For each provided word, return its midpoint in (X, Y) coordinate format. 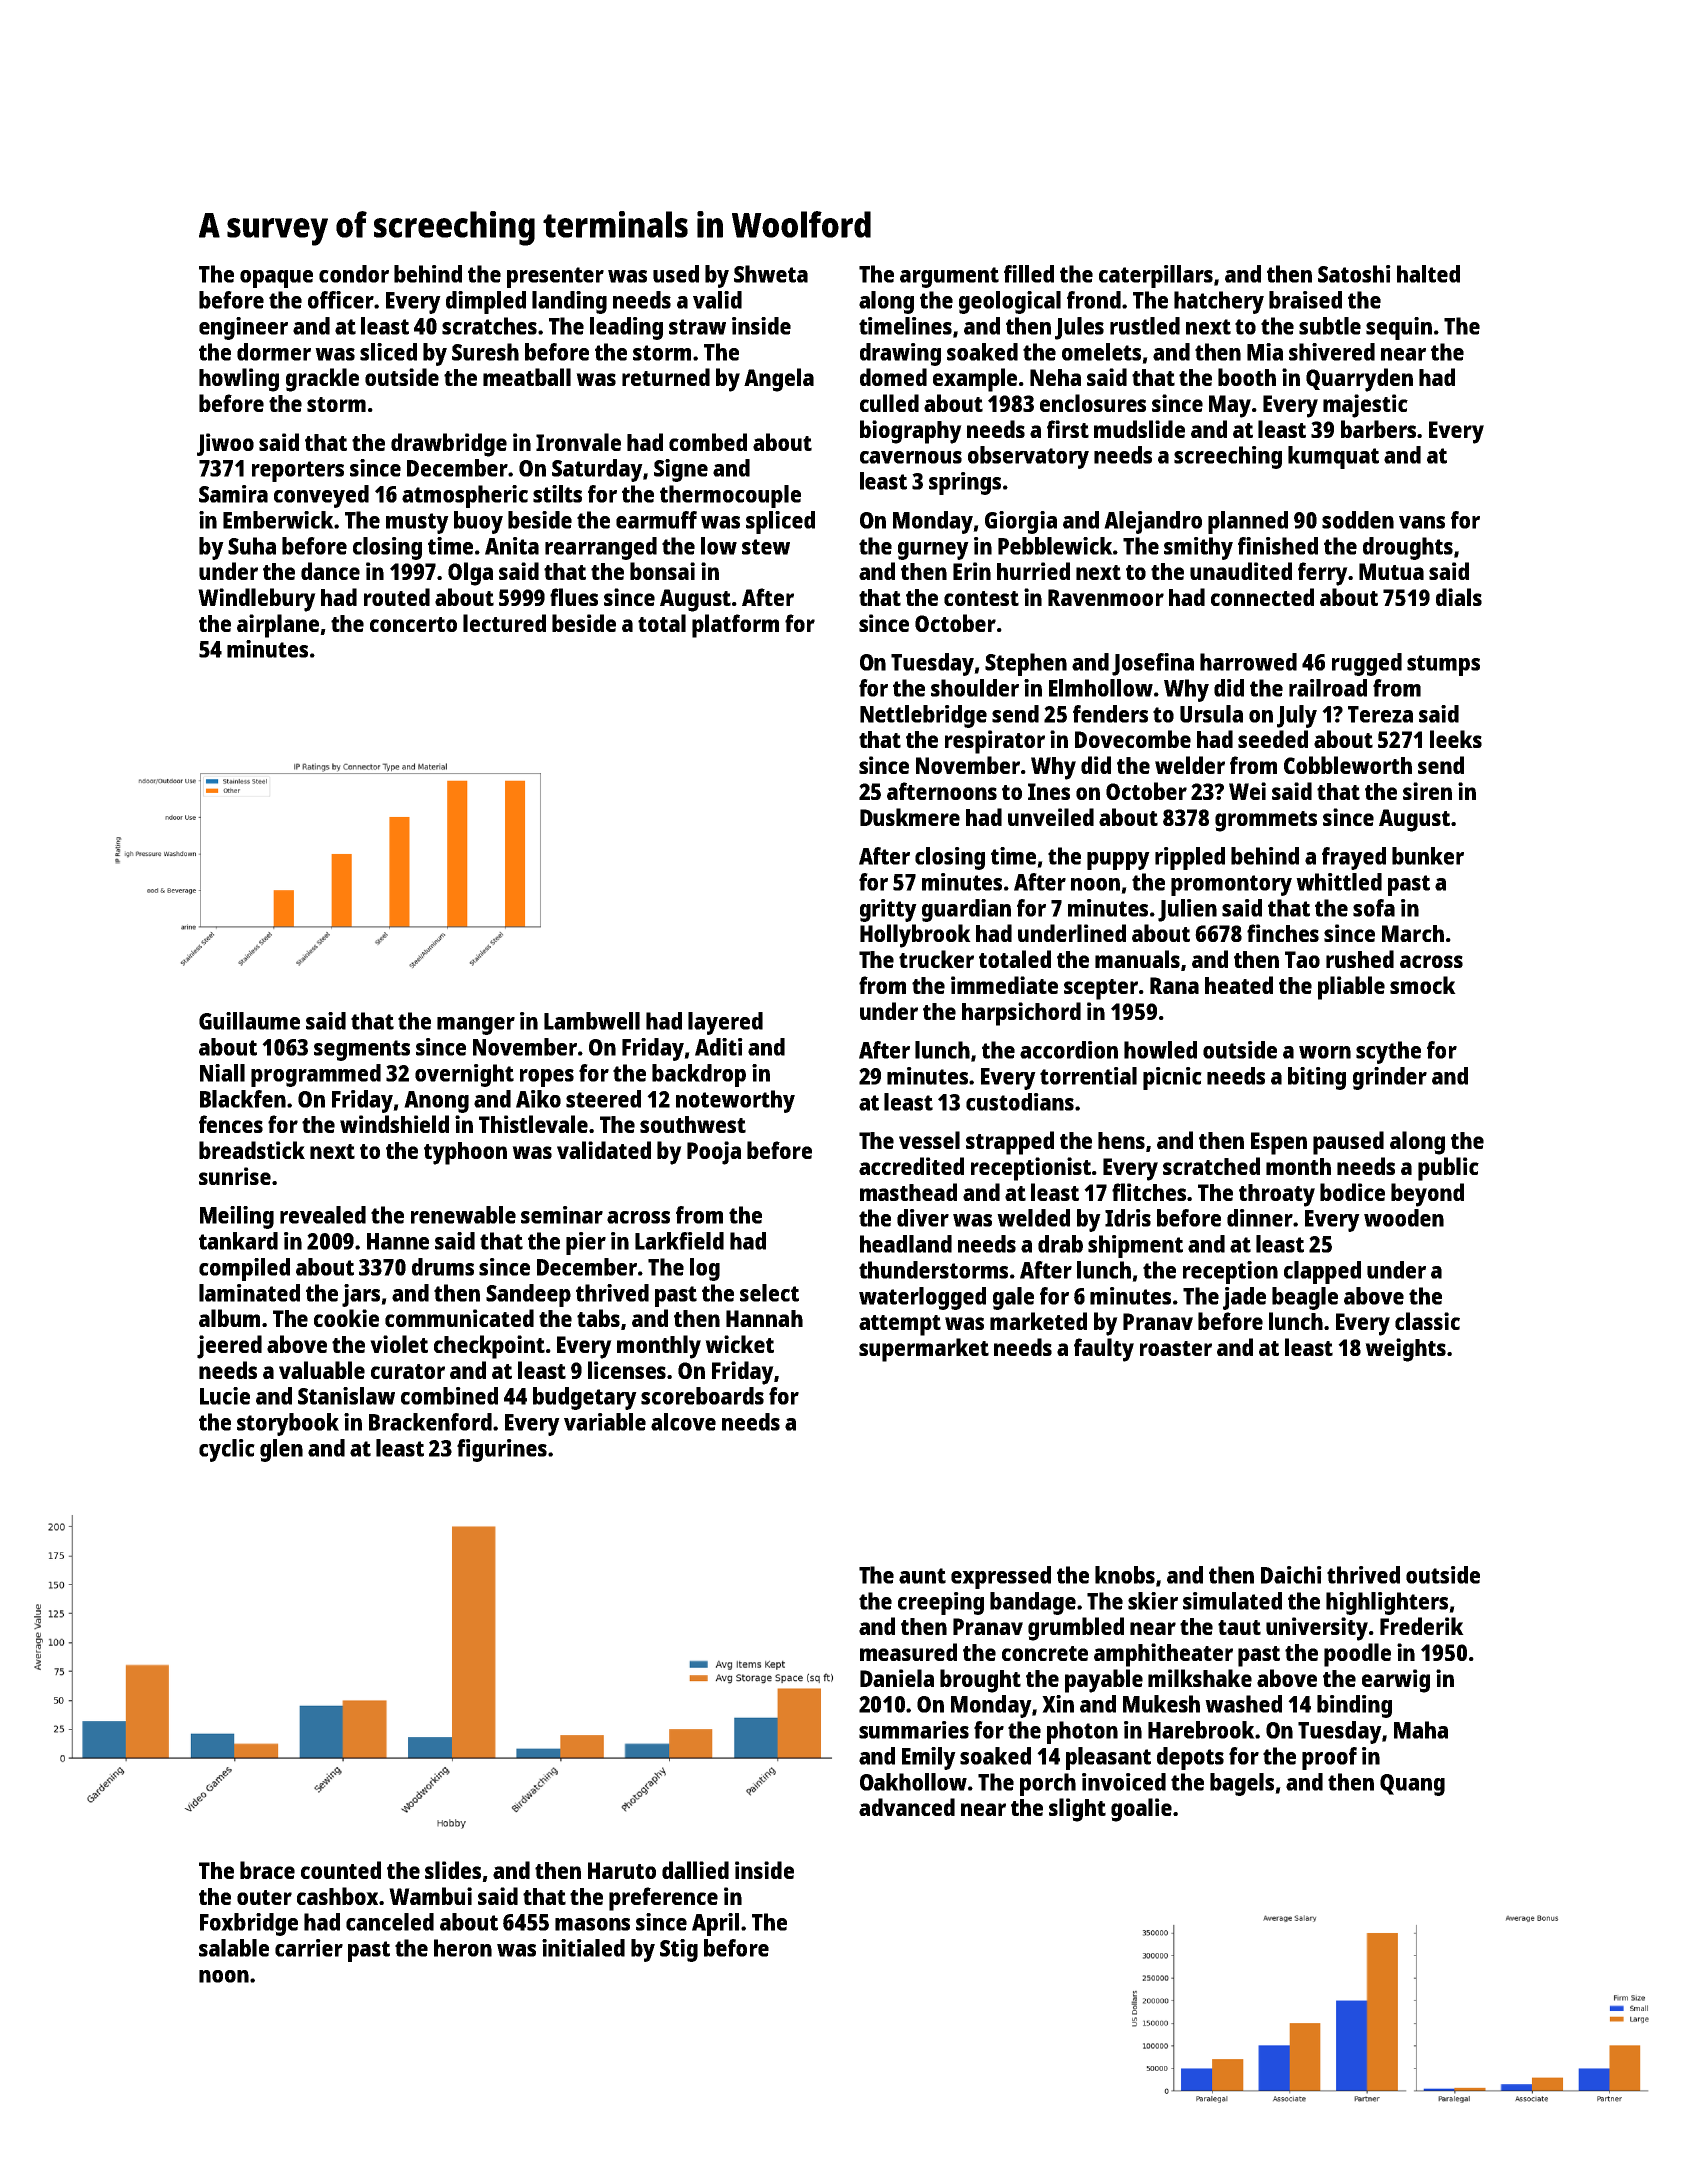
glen (281, 1450)
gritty (888, 910)
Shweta (771, 274)
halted (1428, 274)
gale (1013, 1298)
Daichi (1291, 1575)
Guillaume (249, 1021)
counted (341, 1870)
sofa (1374, 908)
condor (354, 274)
